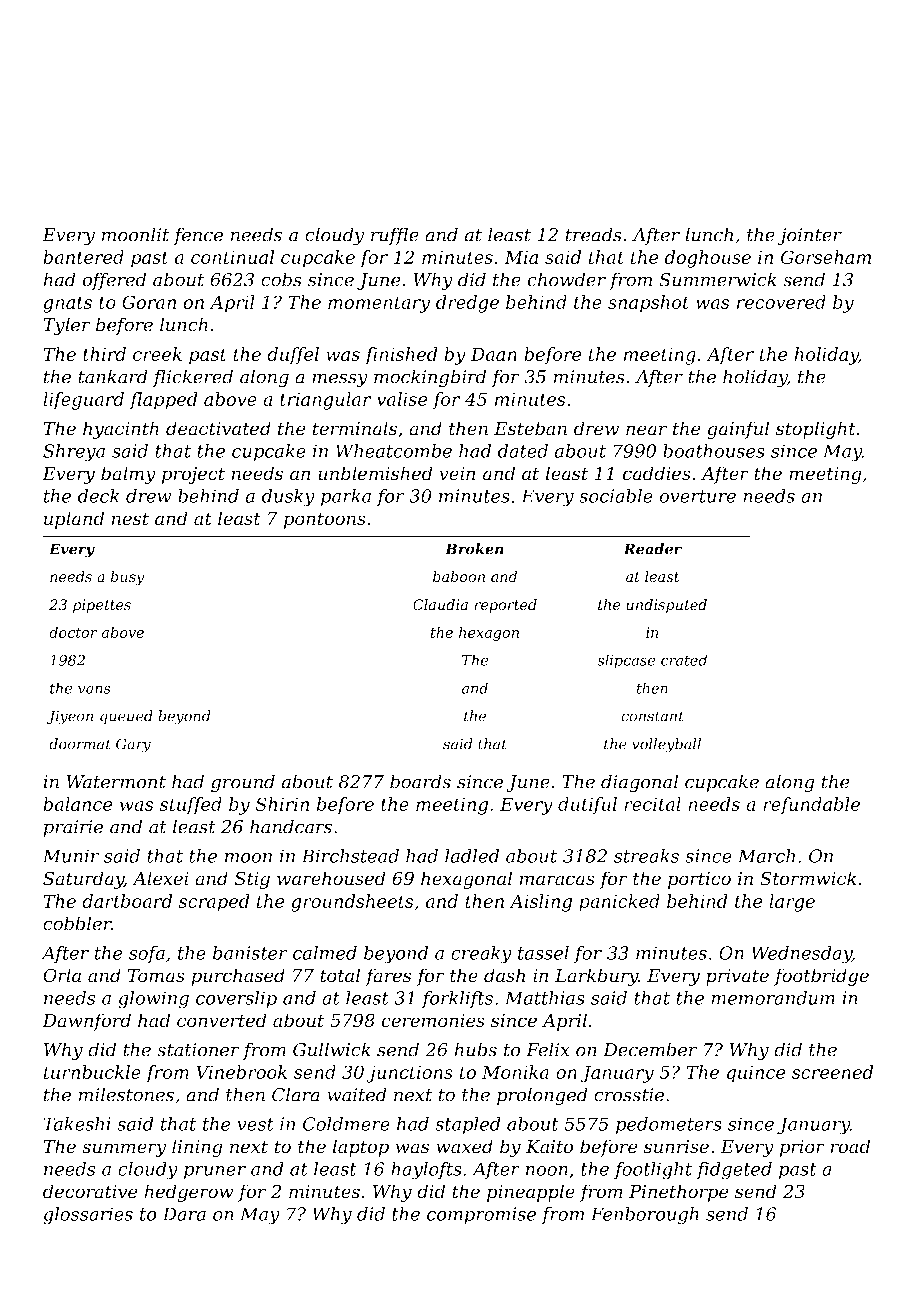 This screenshot has height=1308, width=924. What do you see at coordinates (815, 430) in the screenshot?
I see `stoplight` at bounding box center [815, 430].
